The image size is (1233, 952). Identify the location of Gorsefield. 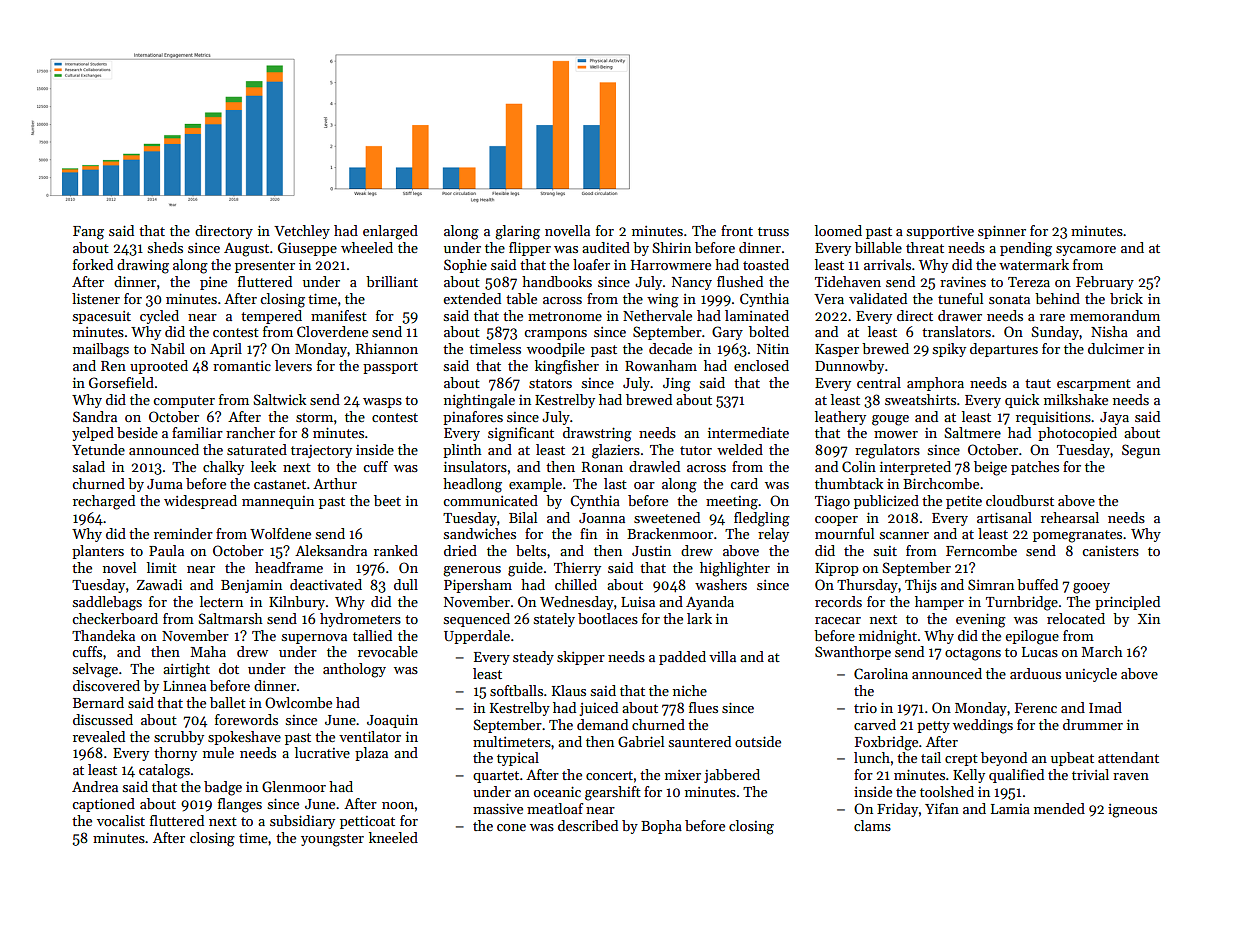
(121, 382).
